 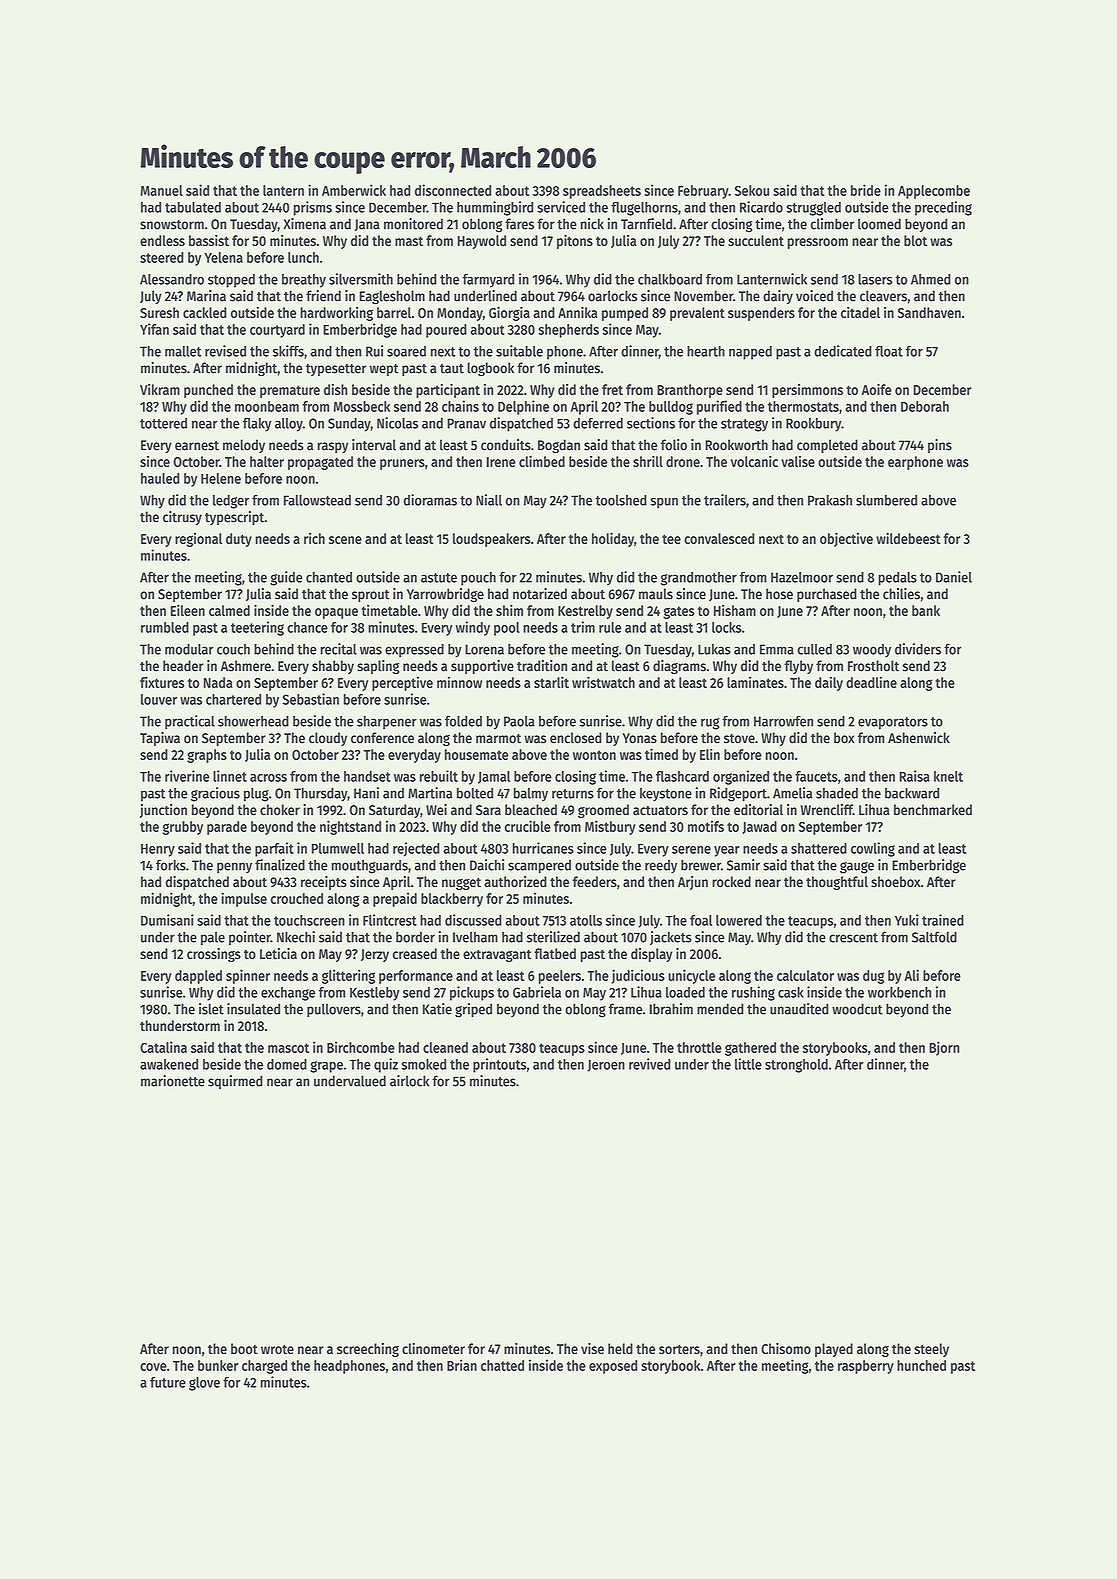 I want to click on screeching, so click(x=368, y=1350).
